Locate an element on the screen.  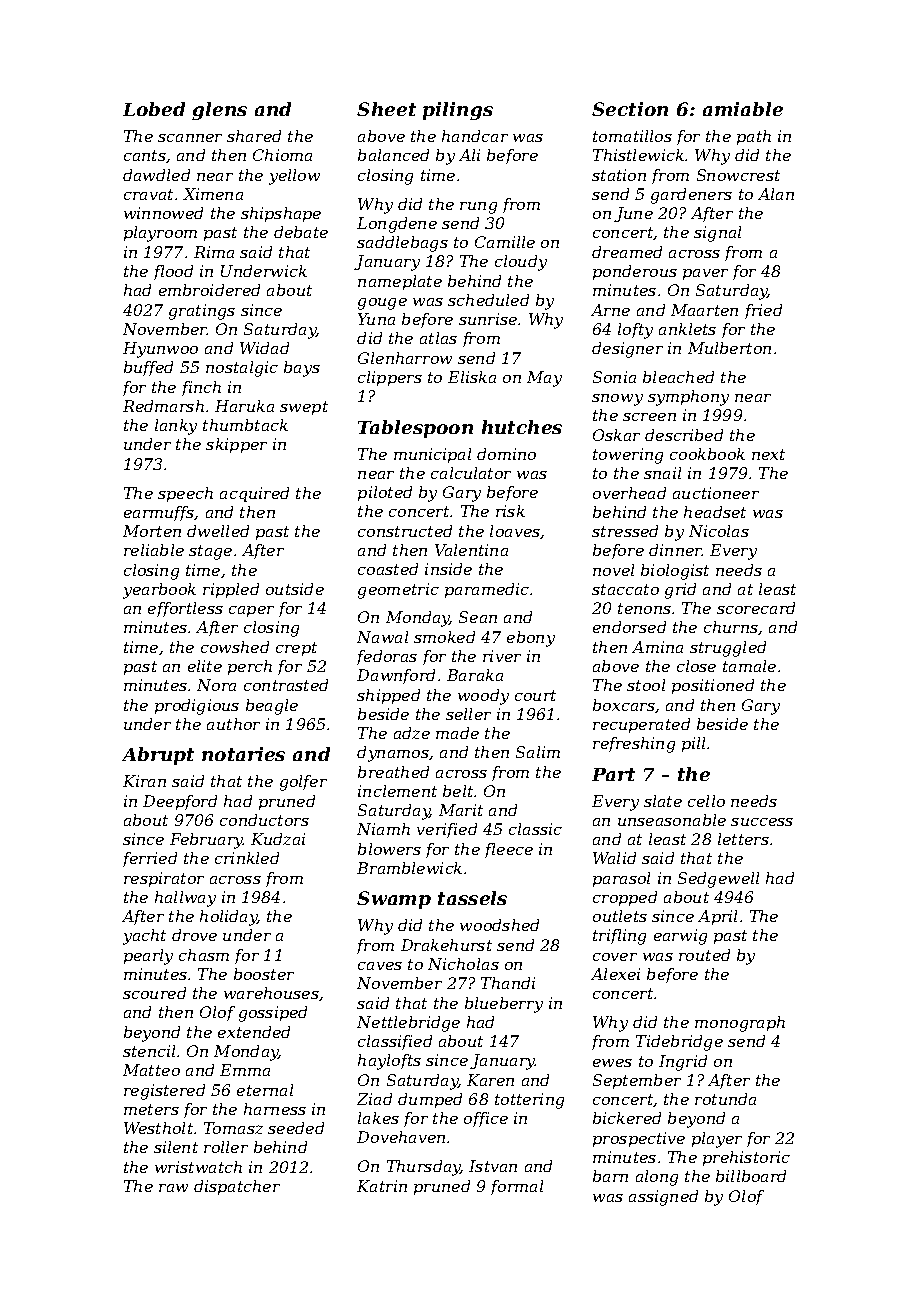
February is located at coordinates (206, 841).
